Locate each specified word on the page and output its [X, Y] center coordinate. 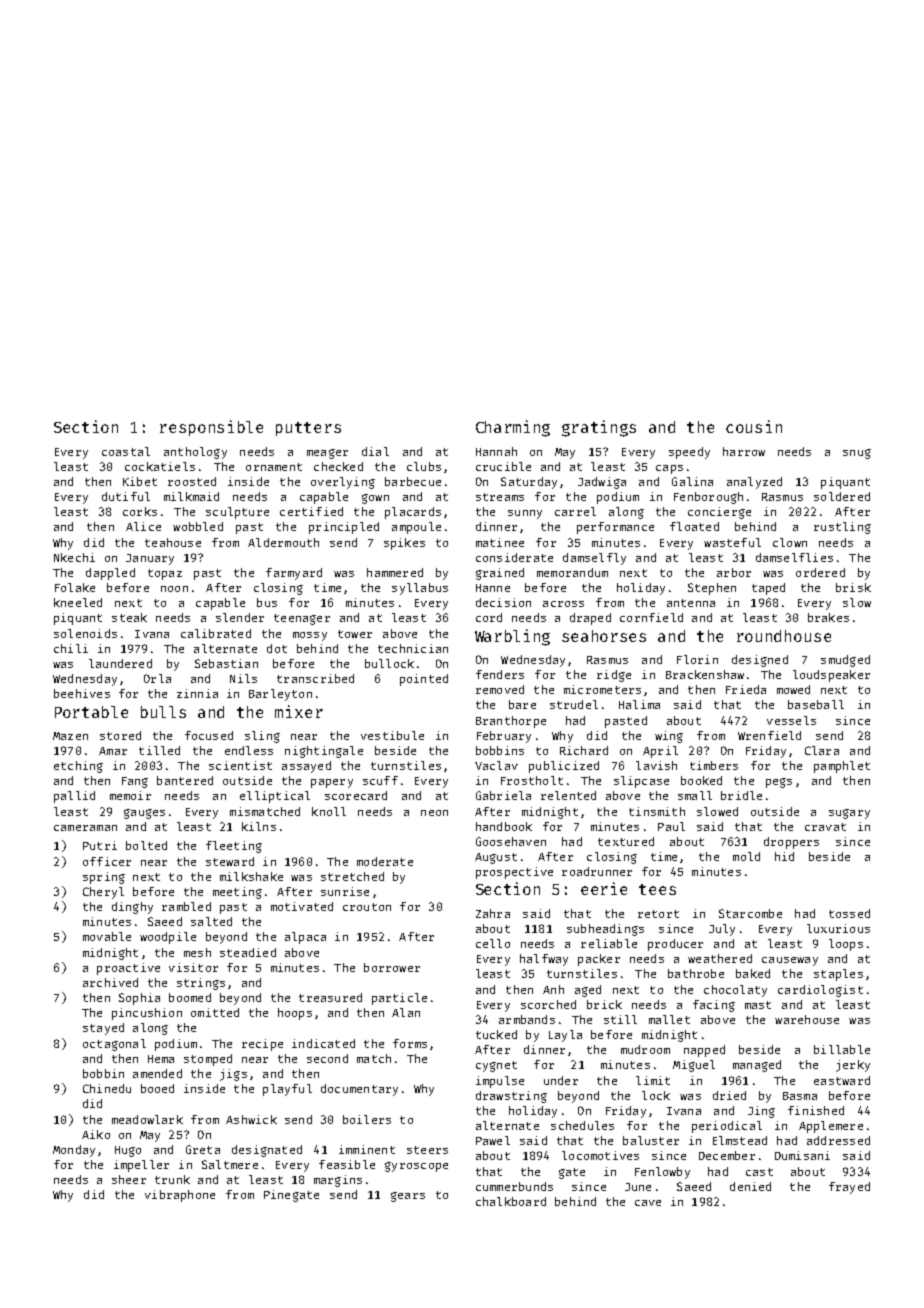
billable [842, 1049]
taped [768, 589]
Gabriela [503, 795]
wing [669, 737]
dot [277, 648]
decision [503, 602]
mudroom [645, 1049]
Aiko [96, 1134]
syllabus [420, 589]
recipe [262, 1045]
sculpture [237, 513]
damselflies [794, 557]
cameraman [85, 828]
